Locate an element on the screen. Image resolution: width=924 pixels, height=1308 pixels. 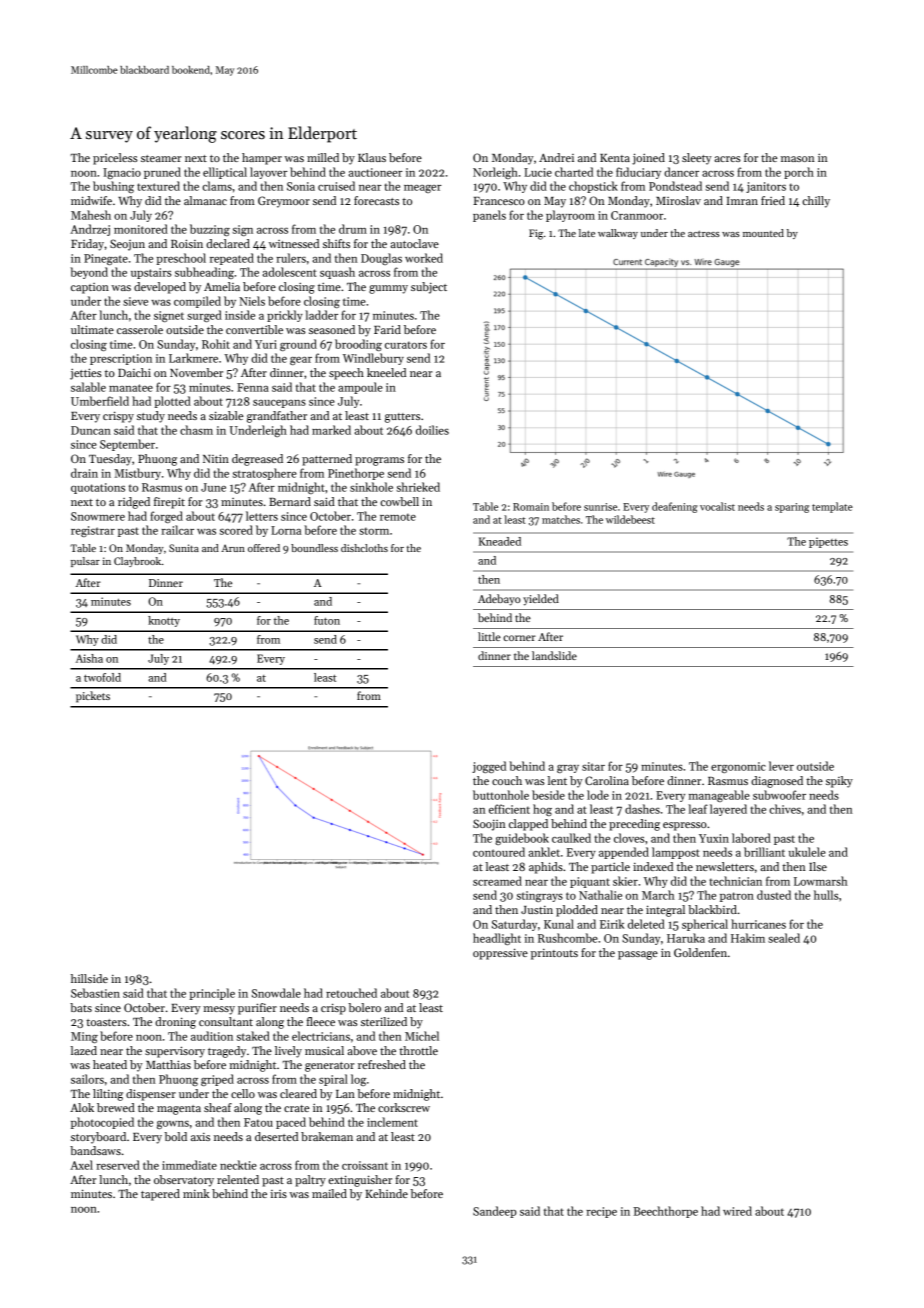
curators is located at coordinates (406, 345).
